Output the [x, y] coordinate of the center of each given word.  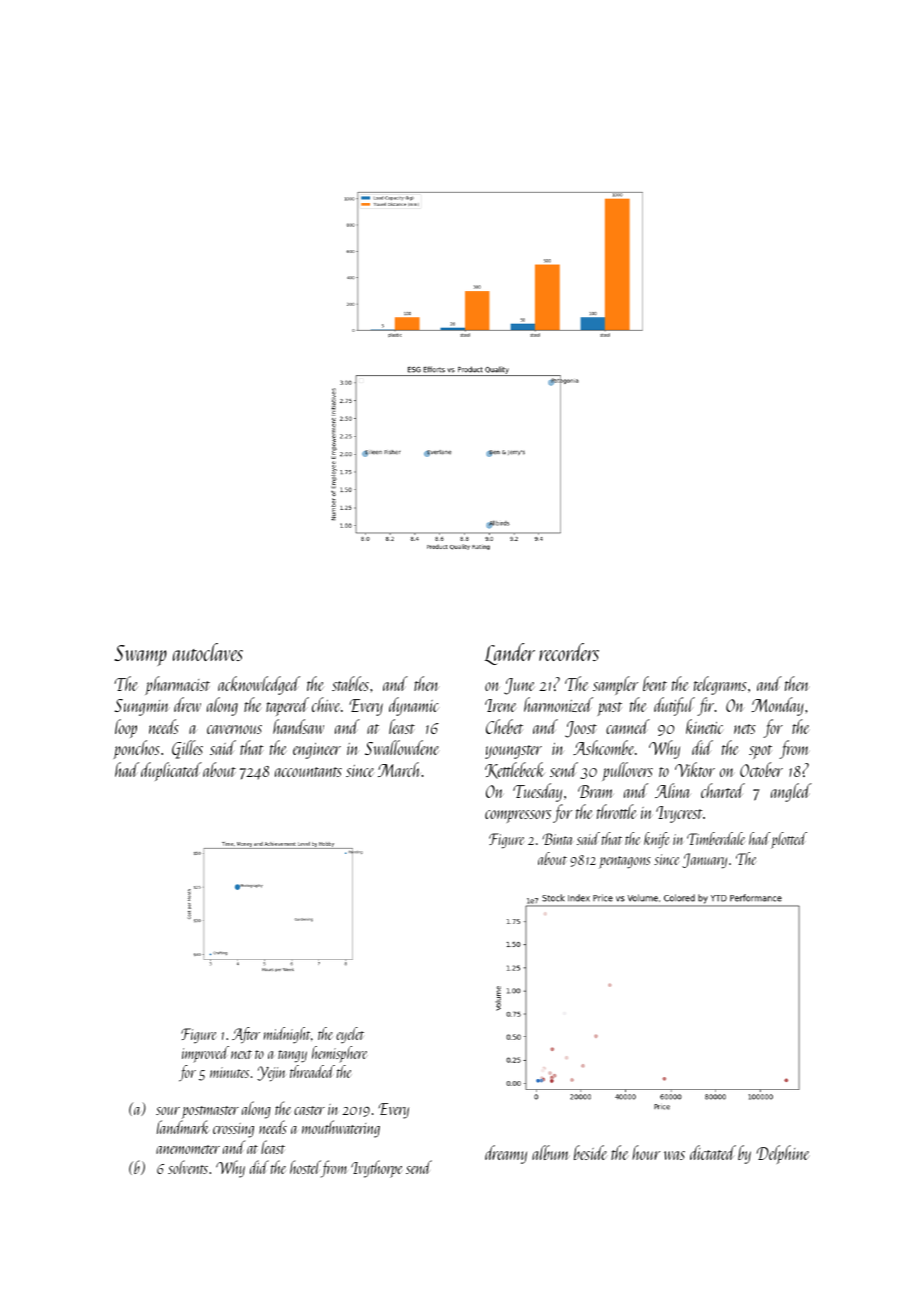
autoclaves [208, 652]
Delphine [782, 1154]
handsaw [298, 726]
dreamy [506, 1154]
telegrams [720, 685]
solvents [188, 1167]
